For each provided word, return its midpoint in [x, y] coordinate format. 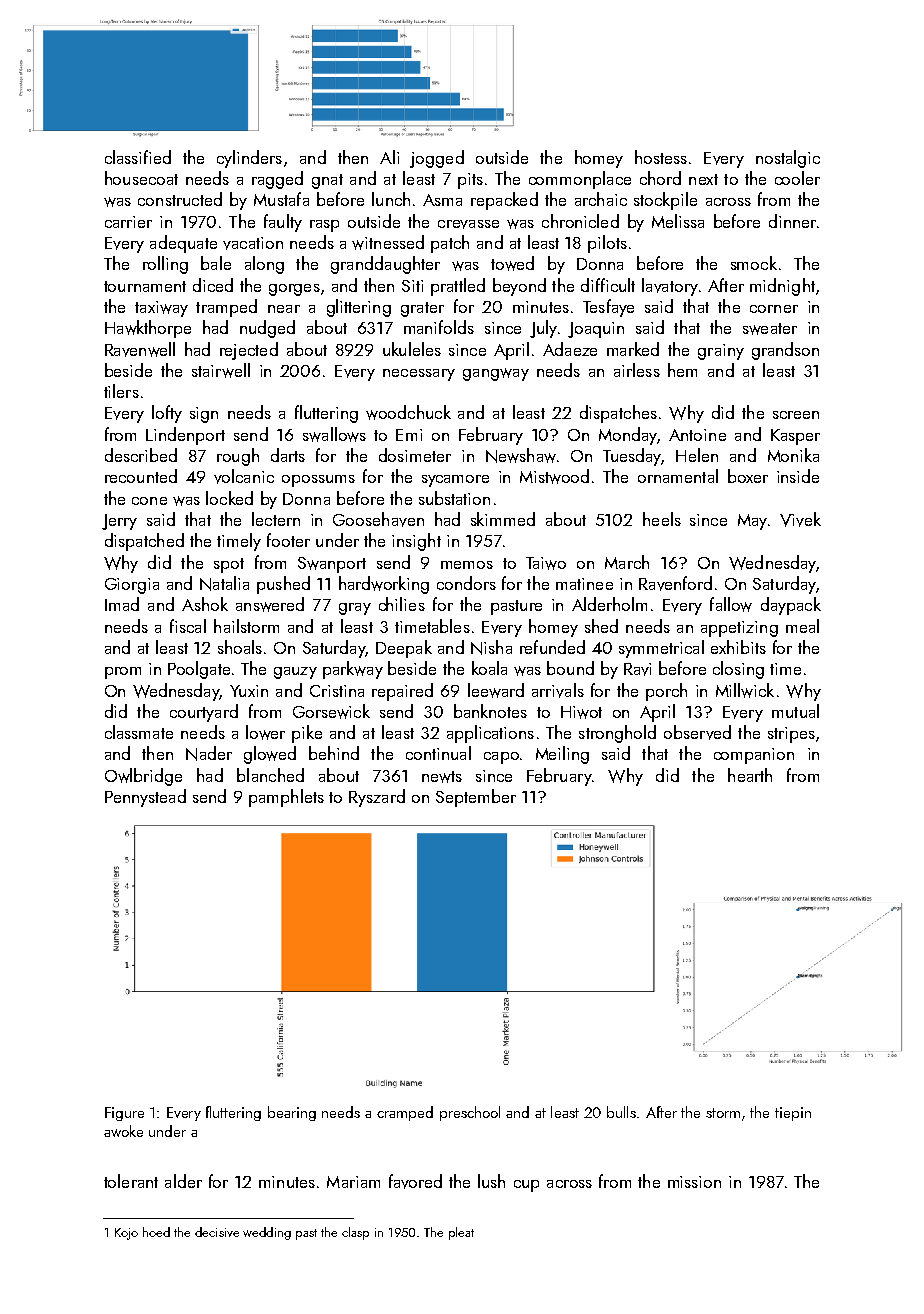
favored [415, 1181]
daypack [791, 606]
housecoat [141, 178]
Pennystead [145, 798]
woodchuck [408, 412]
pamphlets [286, 798]
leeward [496, 690]
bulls [622, 1112]
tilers [121, 391]
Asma [442, 200]
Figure [124, 1114]
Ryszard [377, 798]
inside [798, 476]
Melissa [678, 221]
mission [694, 1182]
